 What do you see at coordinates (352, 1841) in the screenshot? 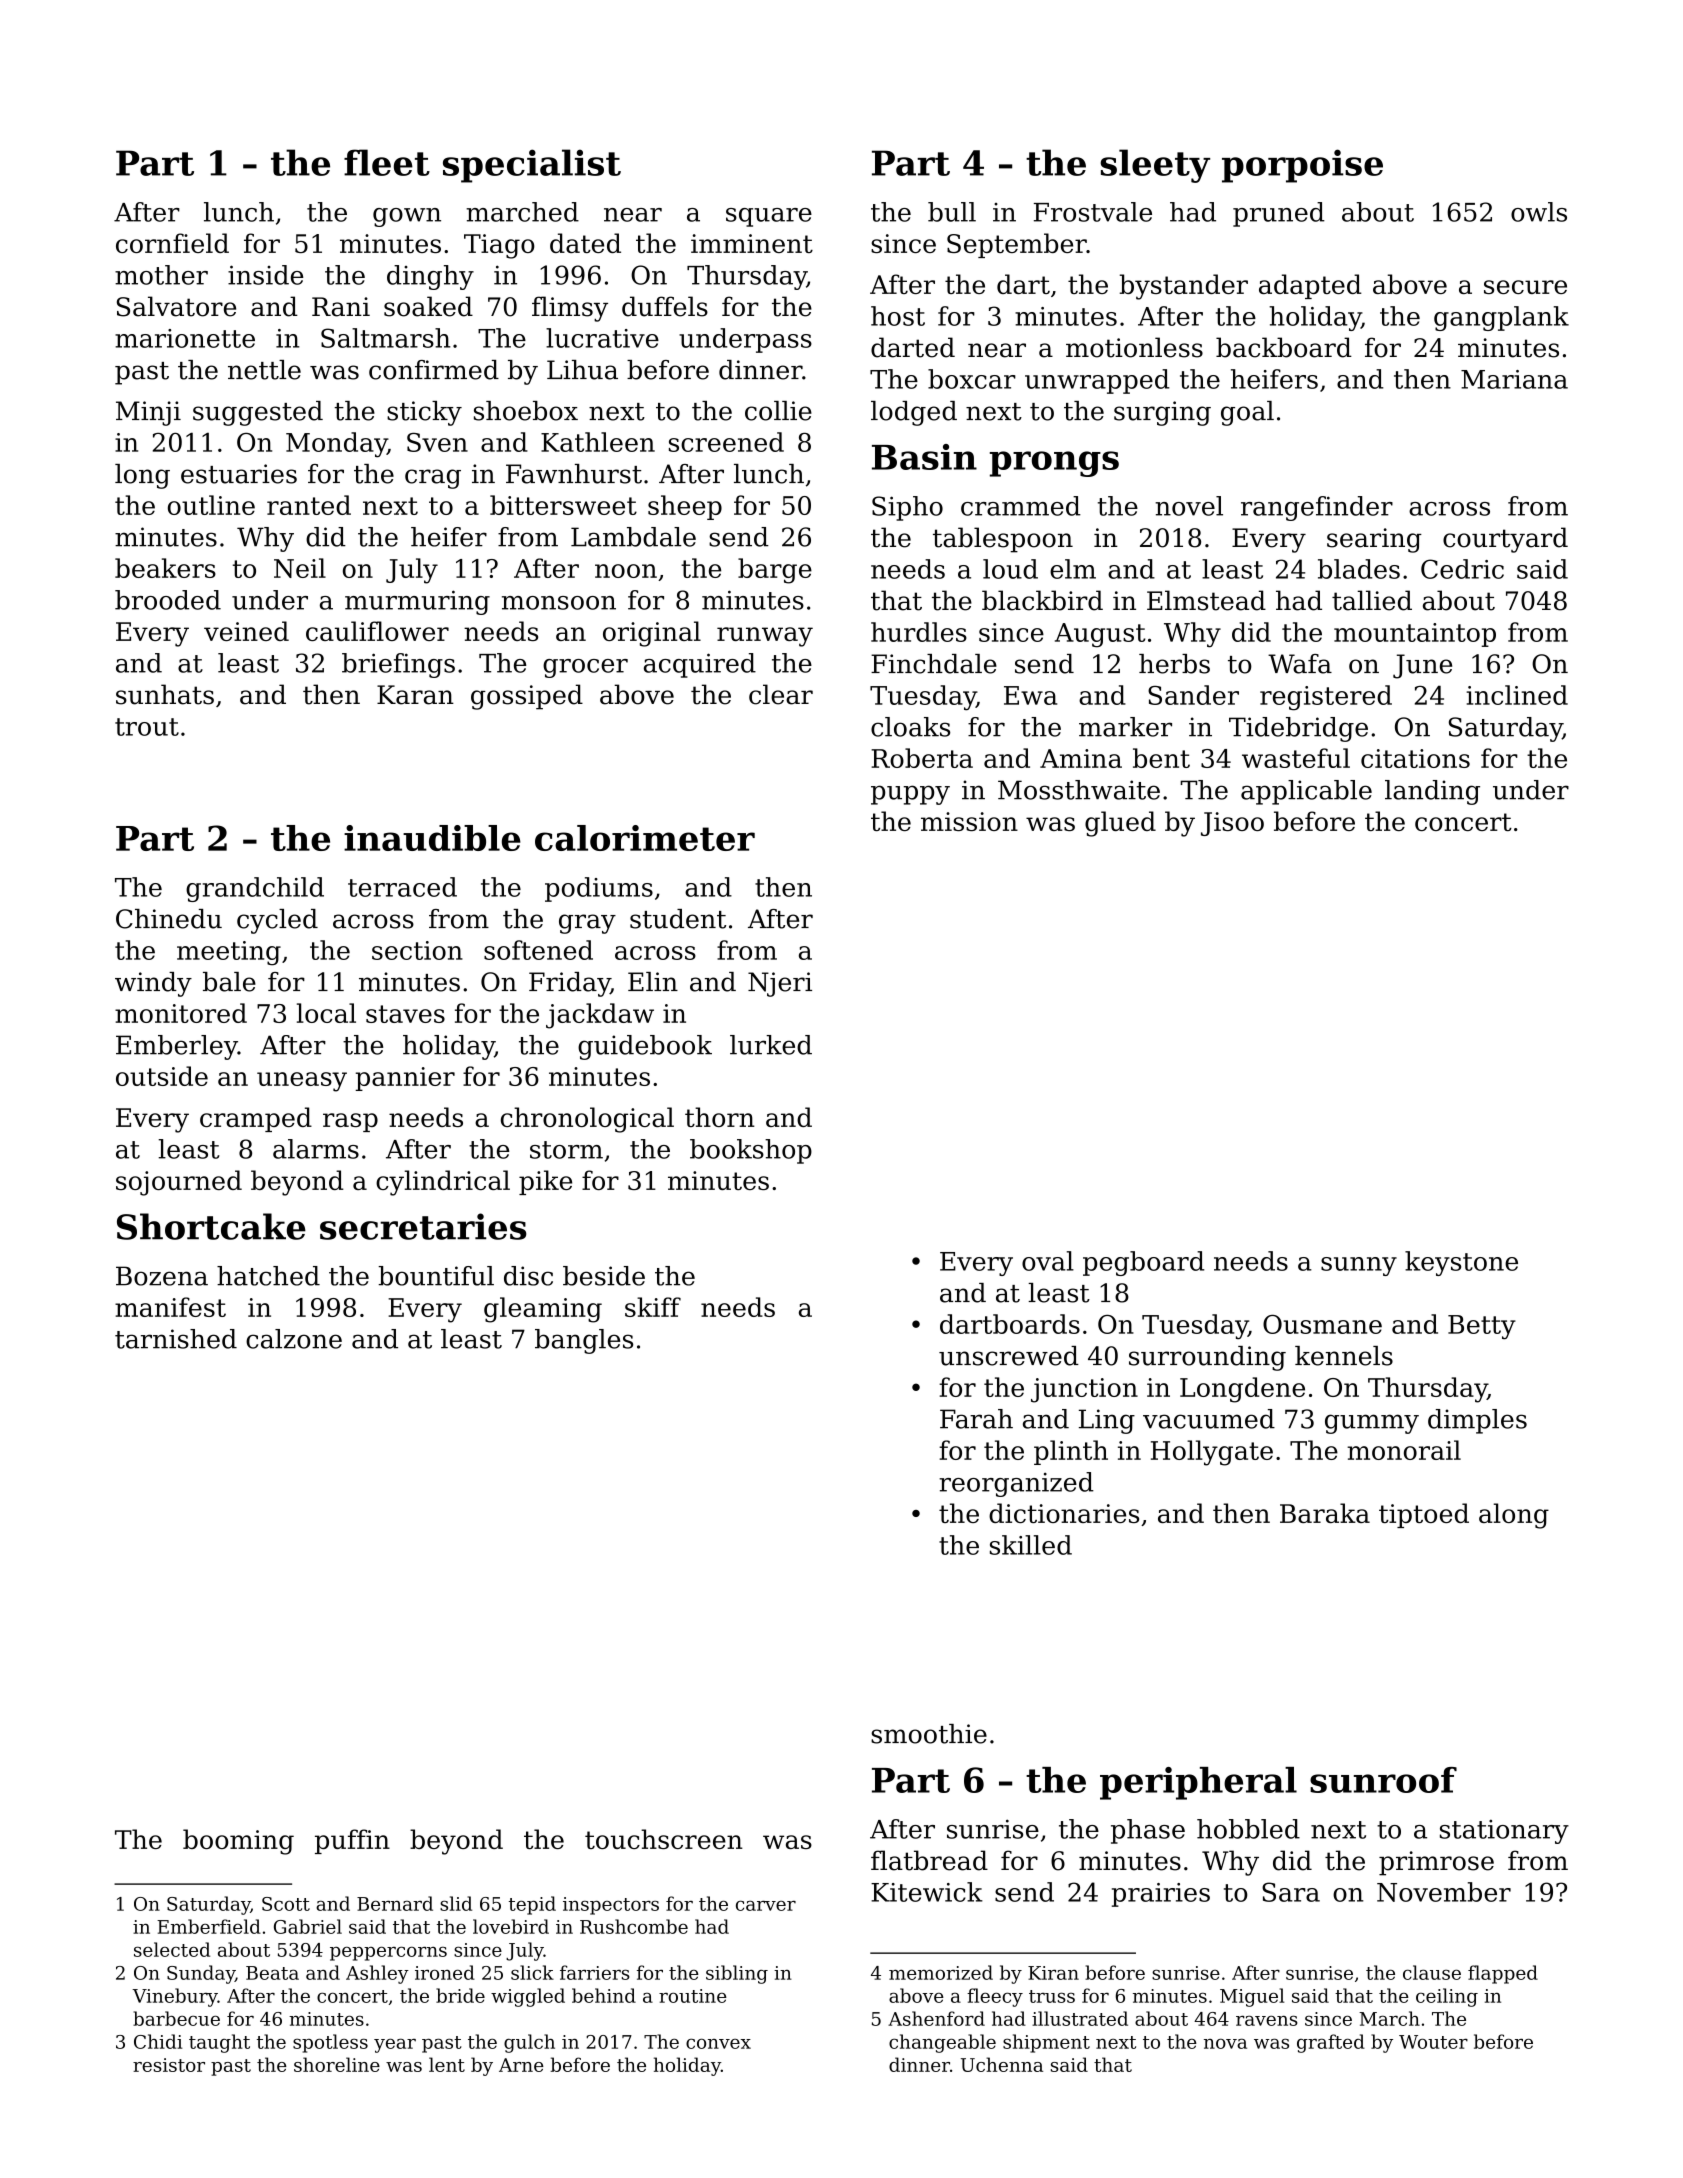
I see `puffin` at bounding box center [352, 1841].
